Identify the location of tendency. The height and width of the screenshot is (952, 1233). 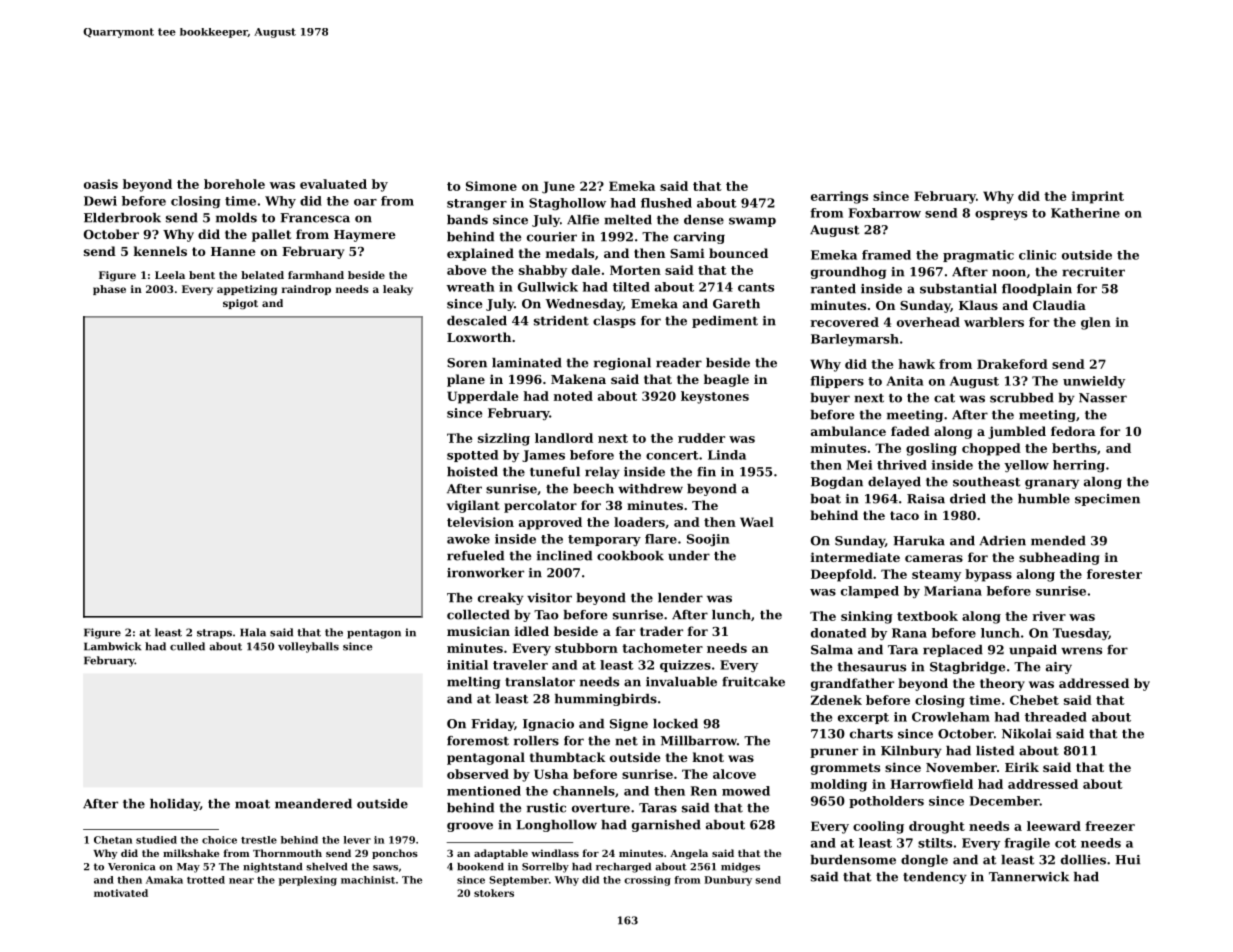
(935, 878).
